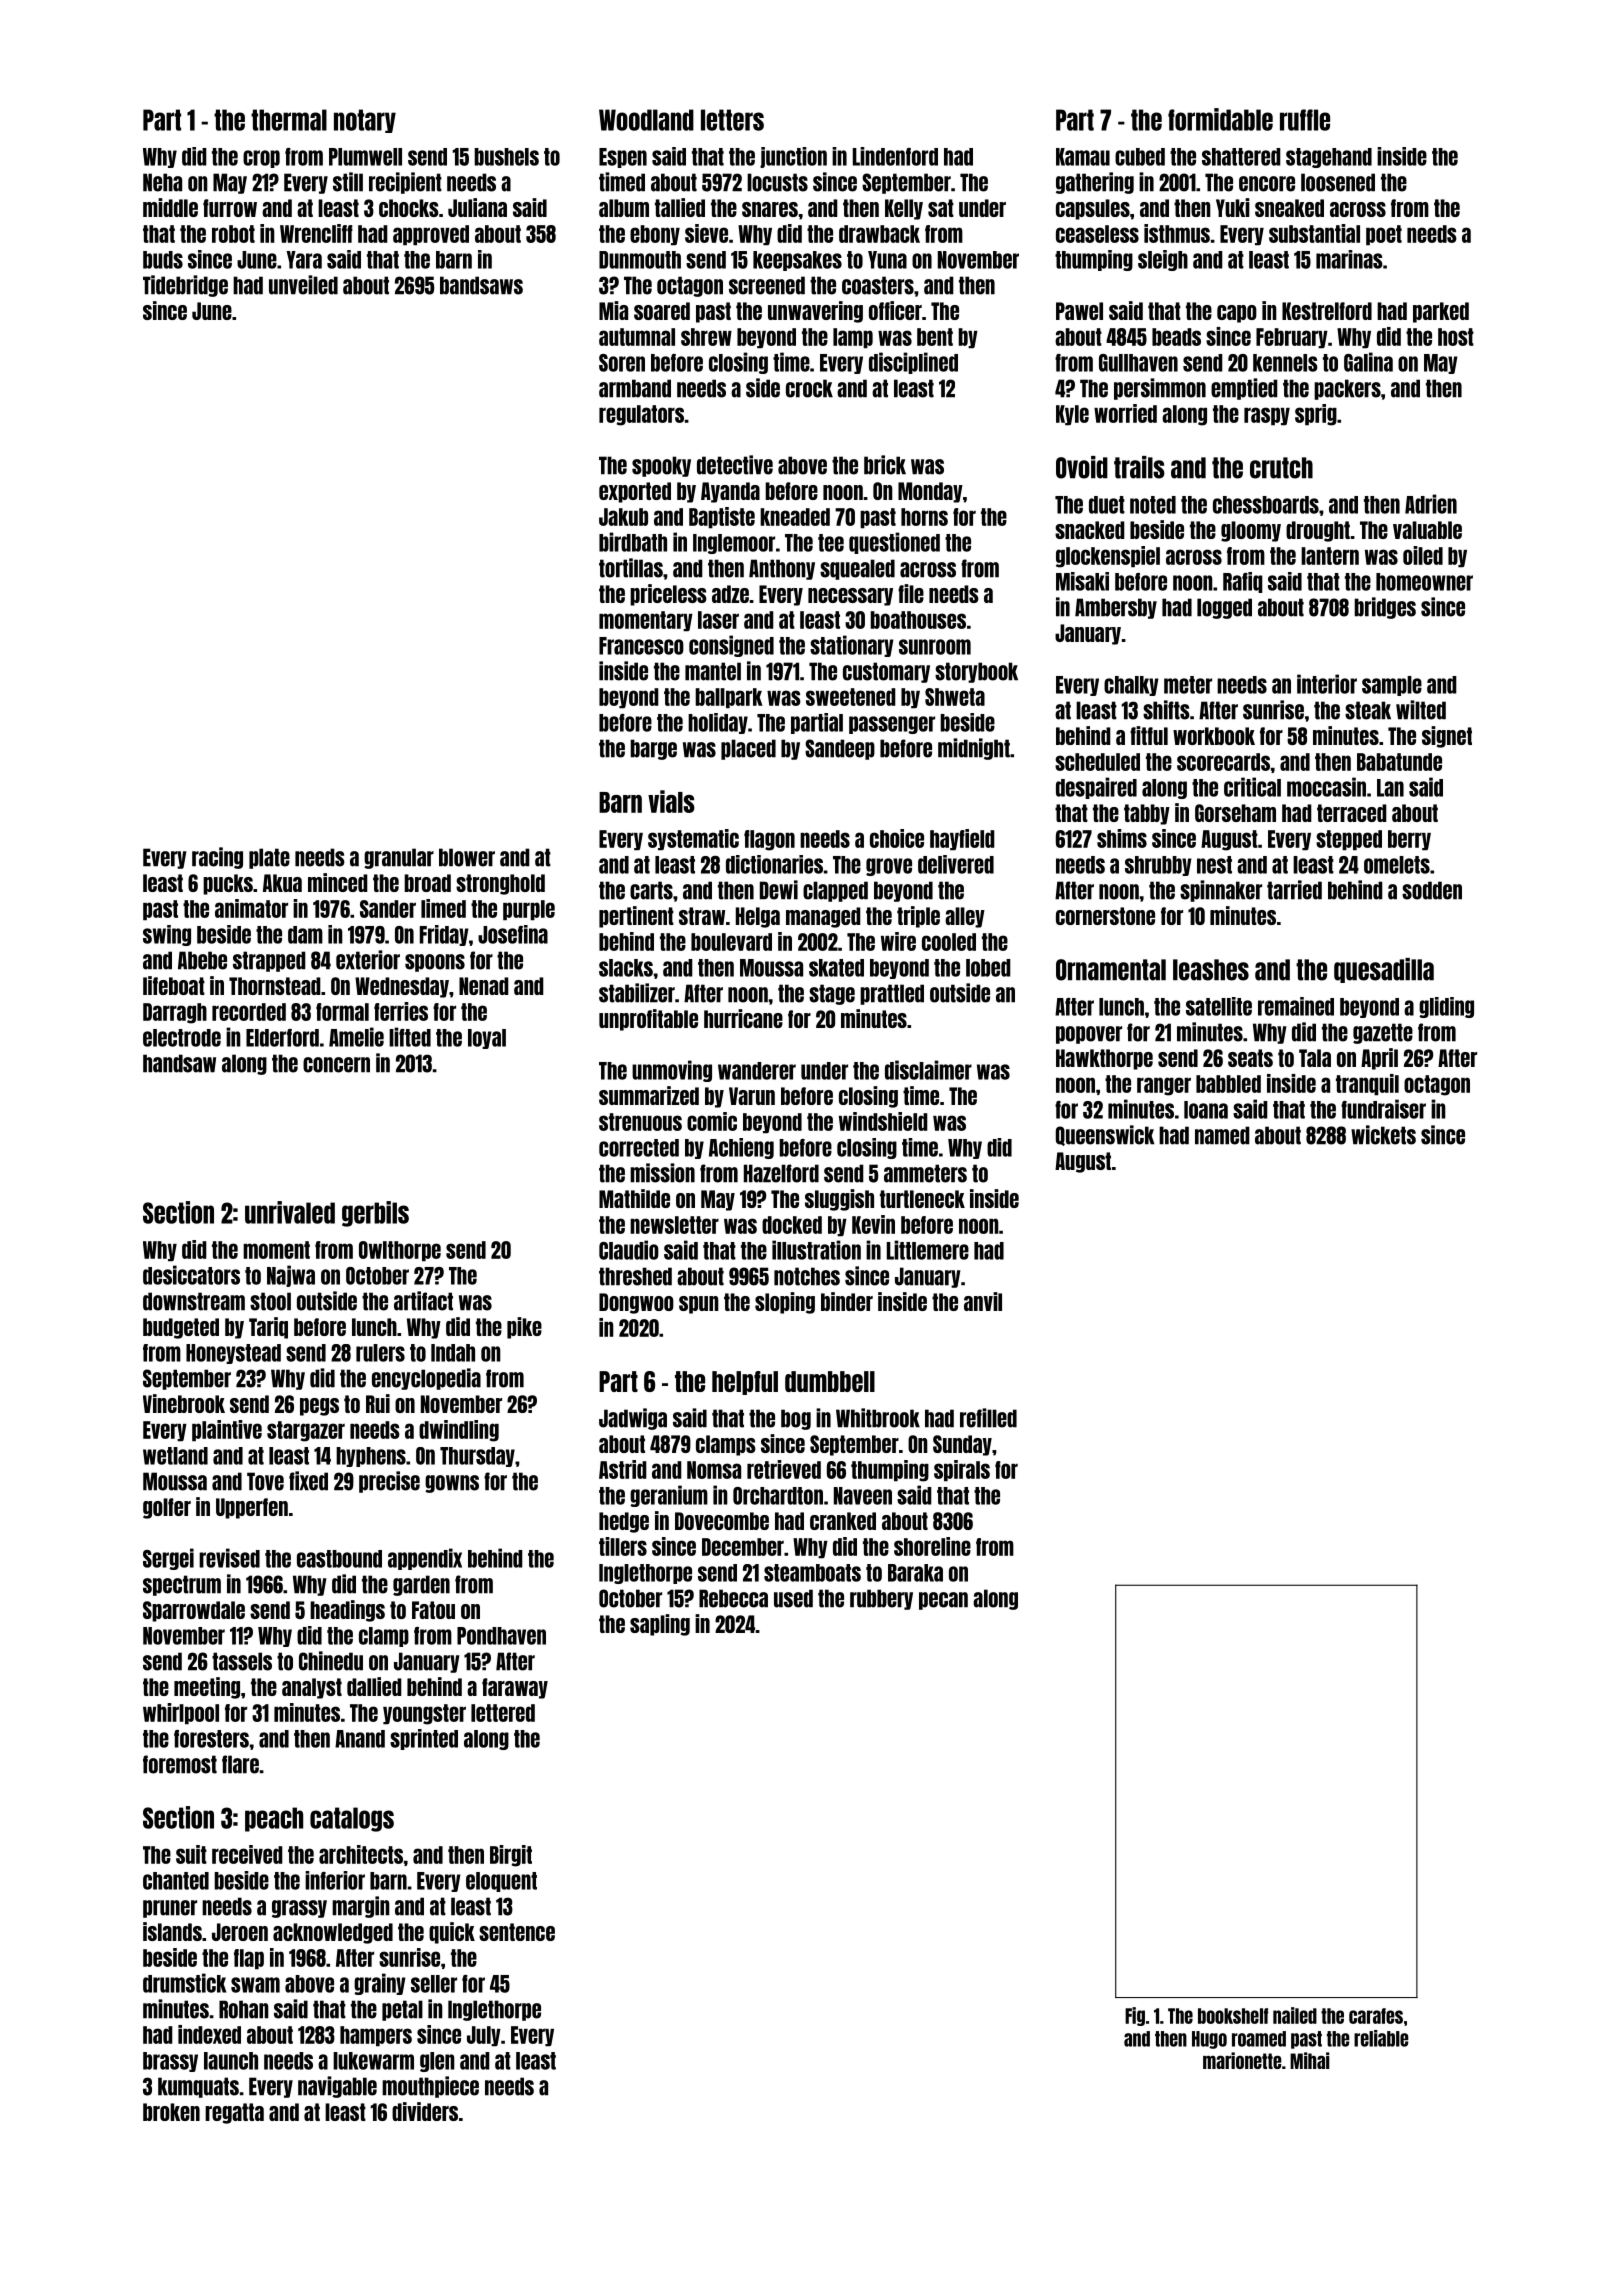 The height and width of the screenshot is (2292, 1620). Describe the element at coordinates (1376, 2016) in the screenshot. I see `carafes` at that location.
